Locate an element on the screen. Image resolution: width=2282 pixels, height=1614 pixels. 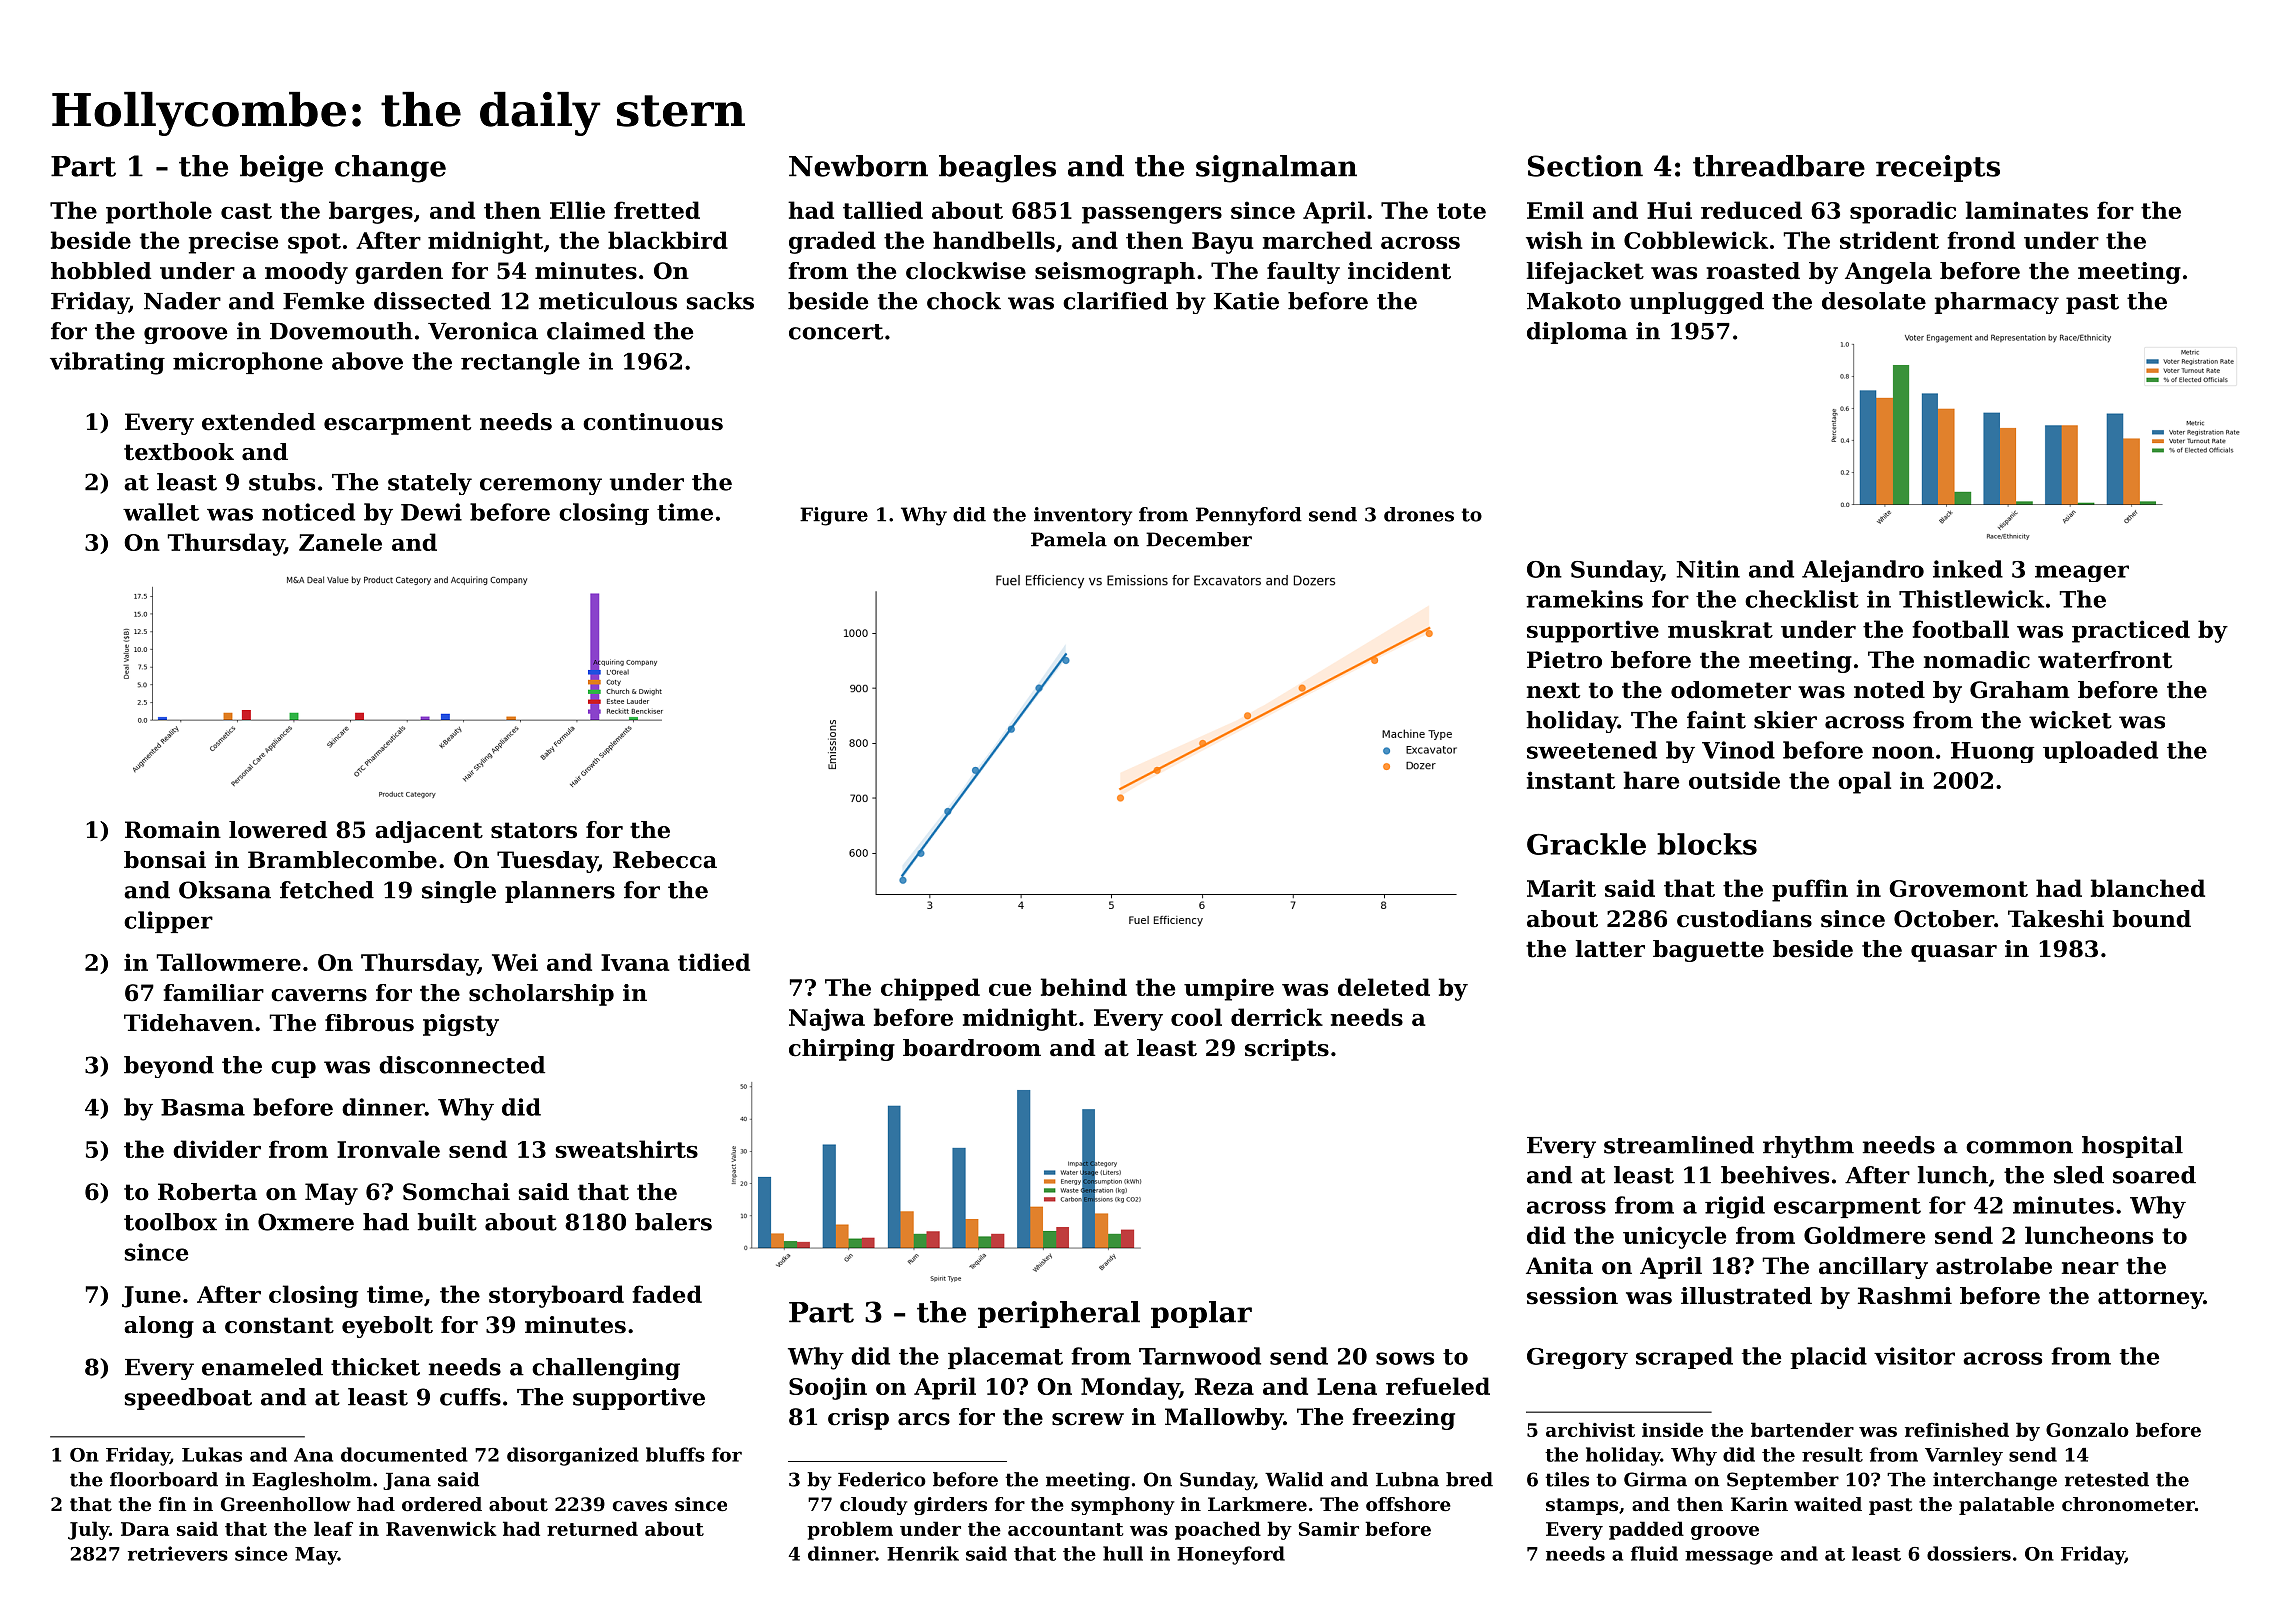
diploma is located at coordinates (1577, 333).
